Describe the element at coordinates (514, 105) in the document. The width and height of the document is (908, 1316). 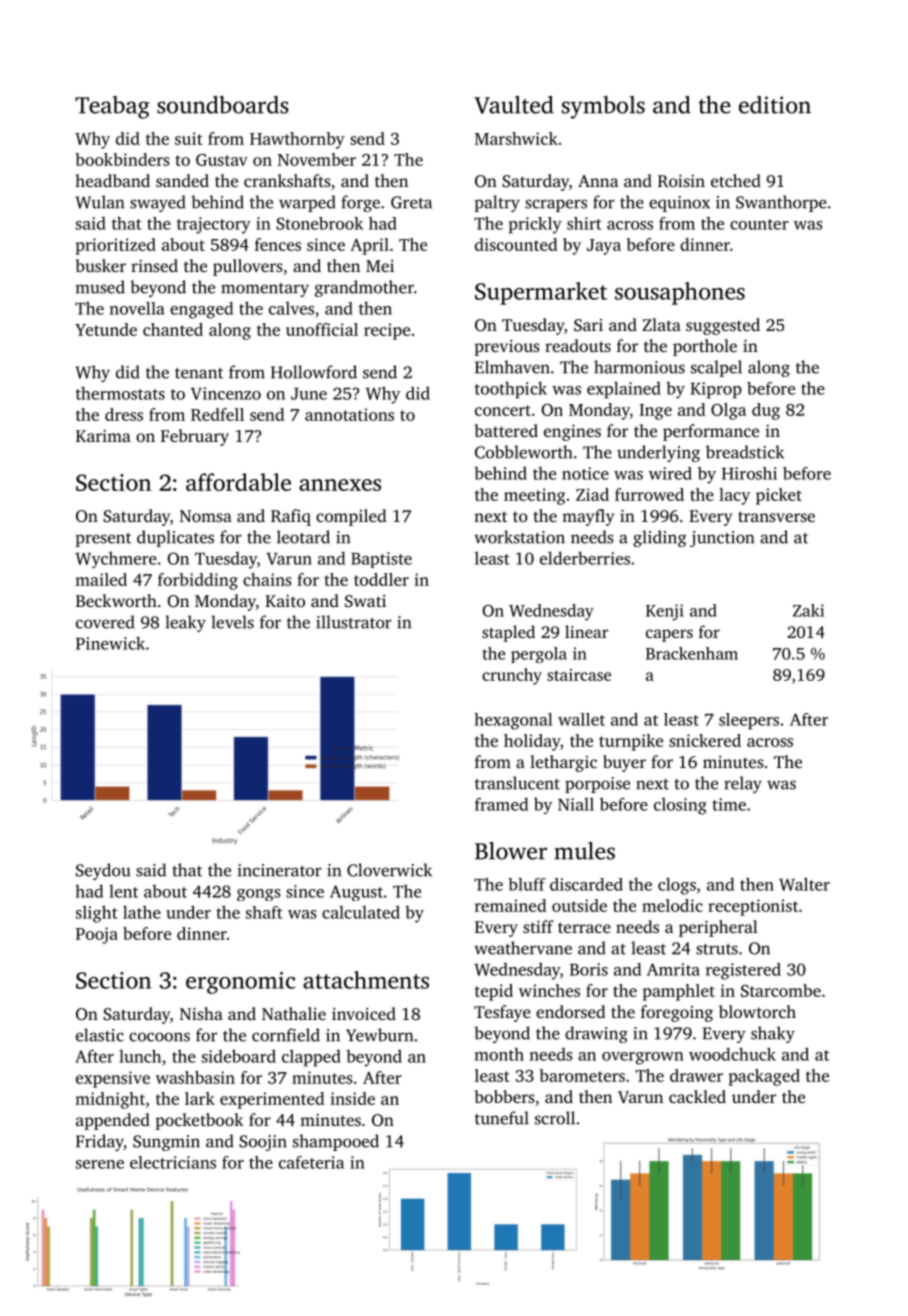
I see `Vaulted` at that location.
